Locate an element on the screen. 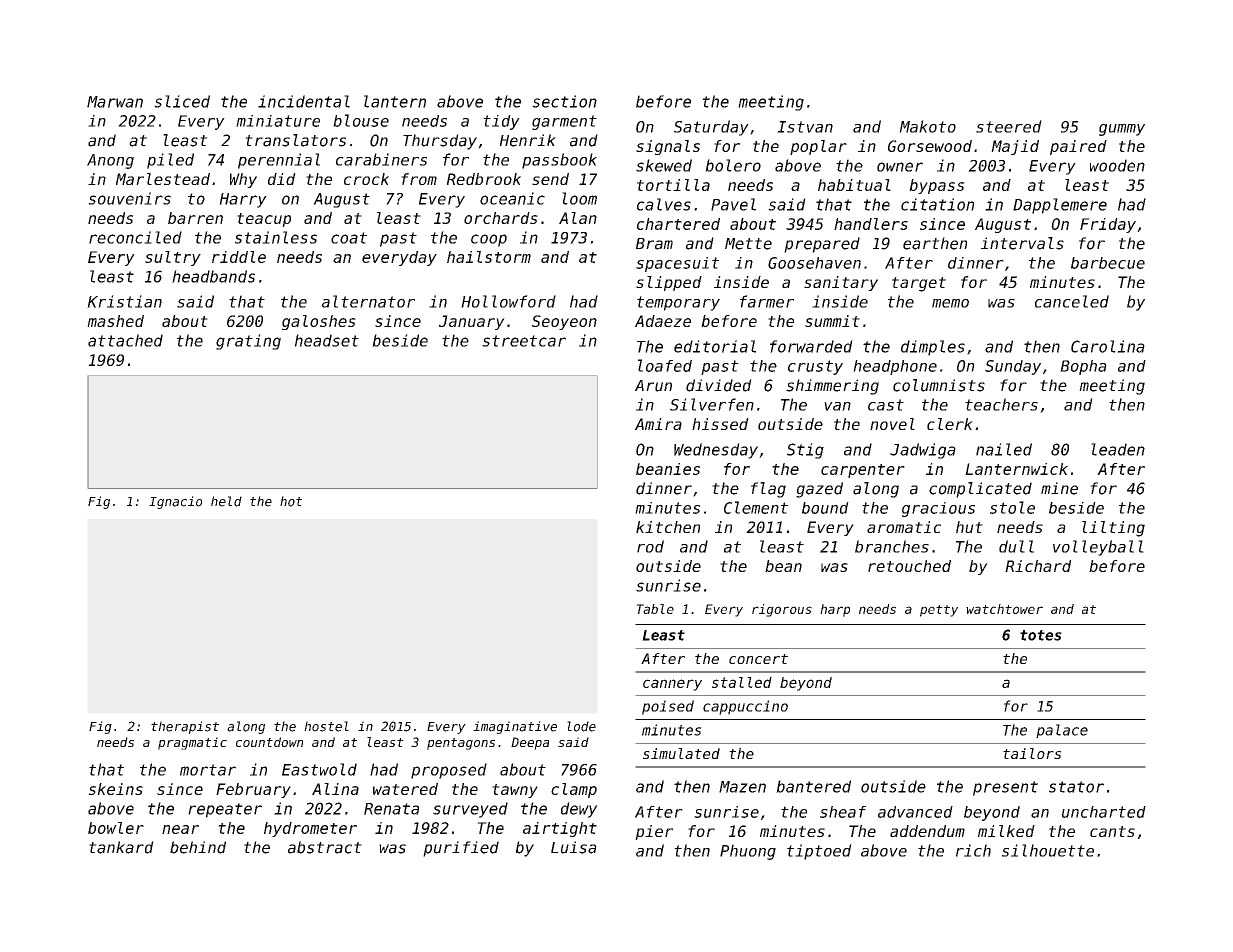 The height and width of the screenshot is (952, 1233). Amira is located at coordinates (658, 424).
